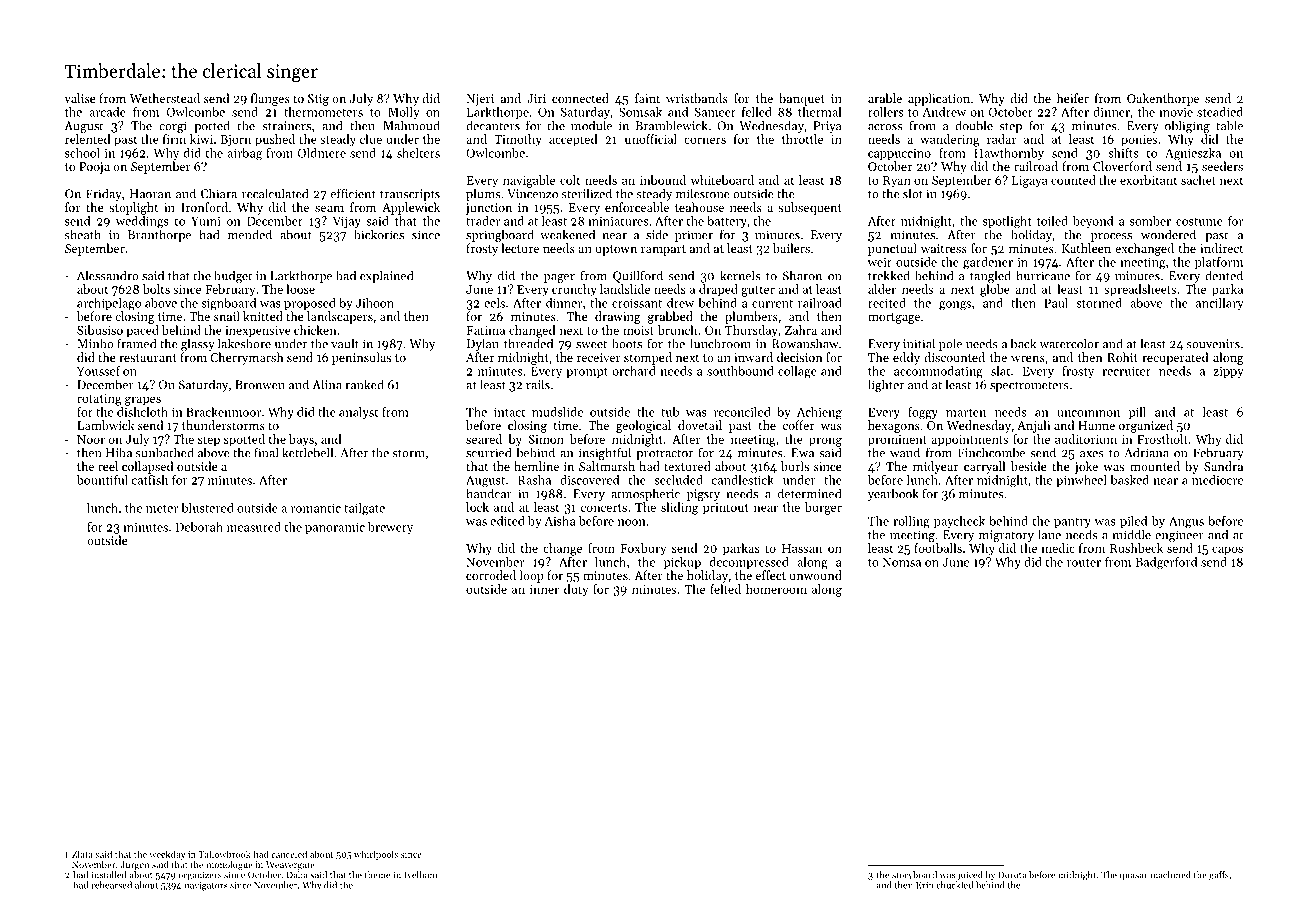  I want to click on felted, so click(725, 589).
